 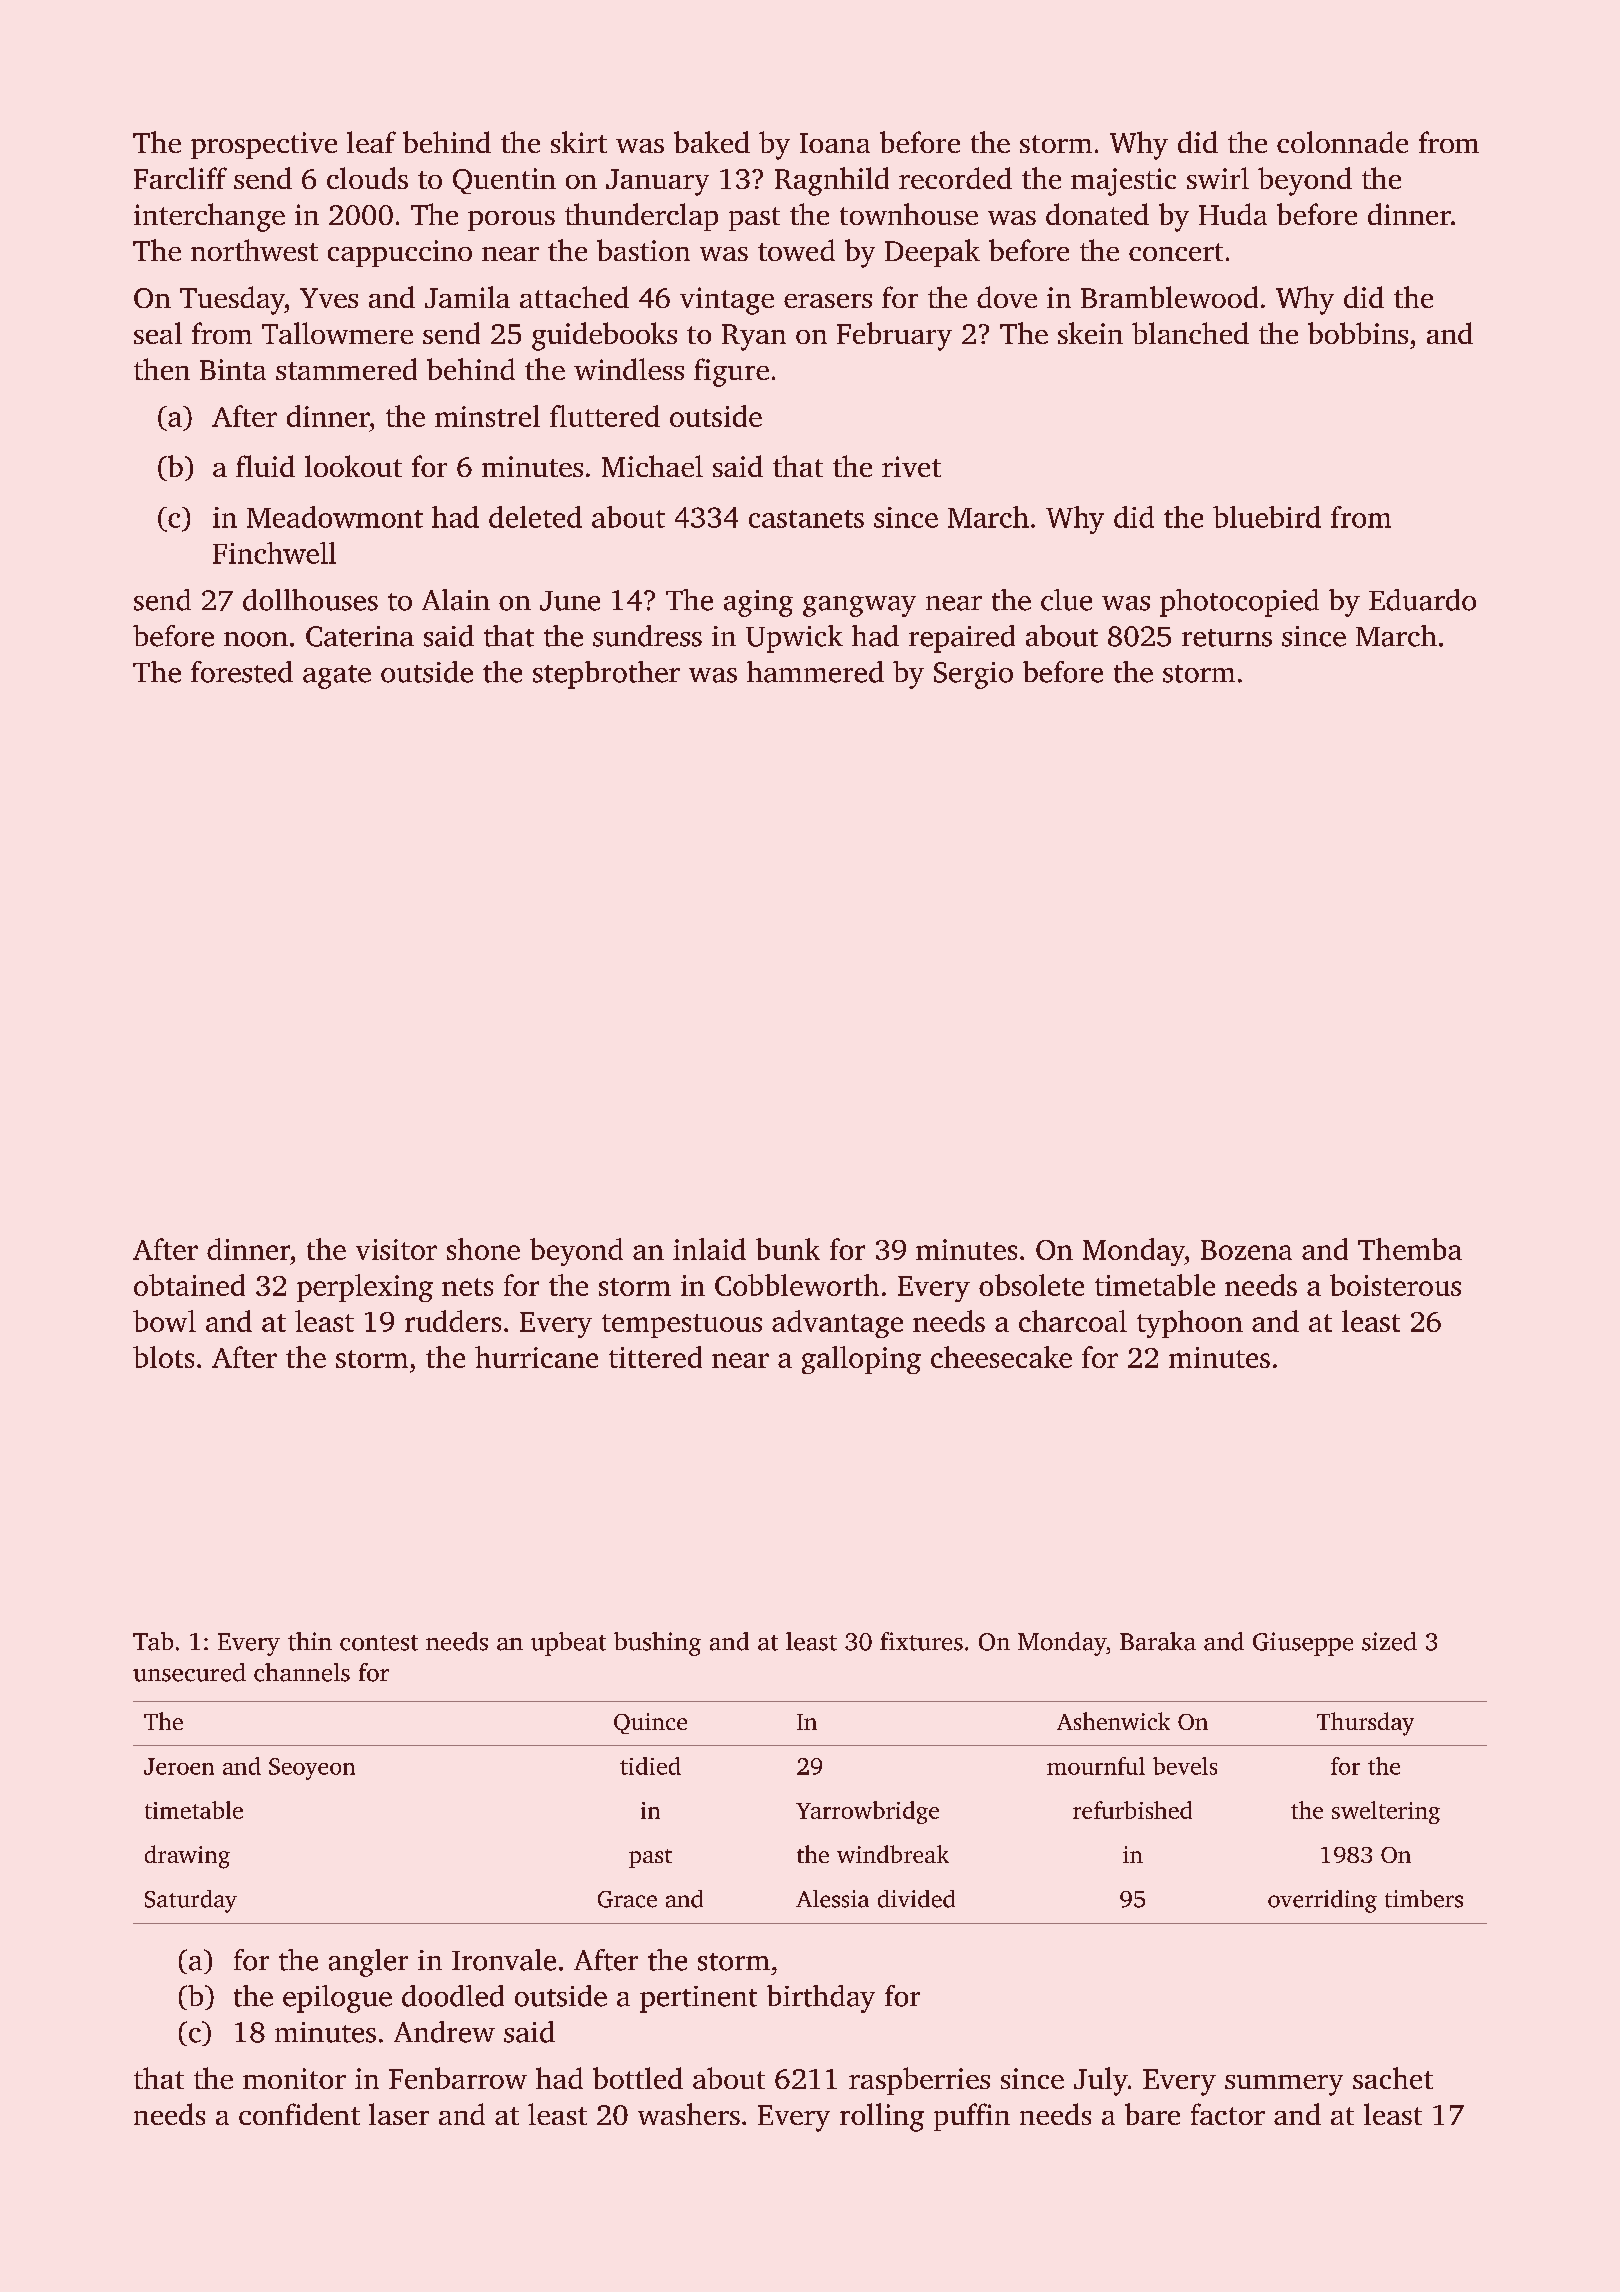 I want to click on Ioana, so click(x=835, y=143).
